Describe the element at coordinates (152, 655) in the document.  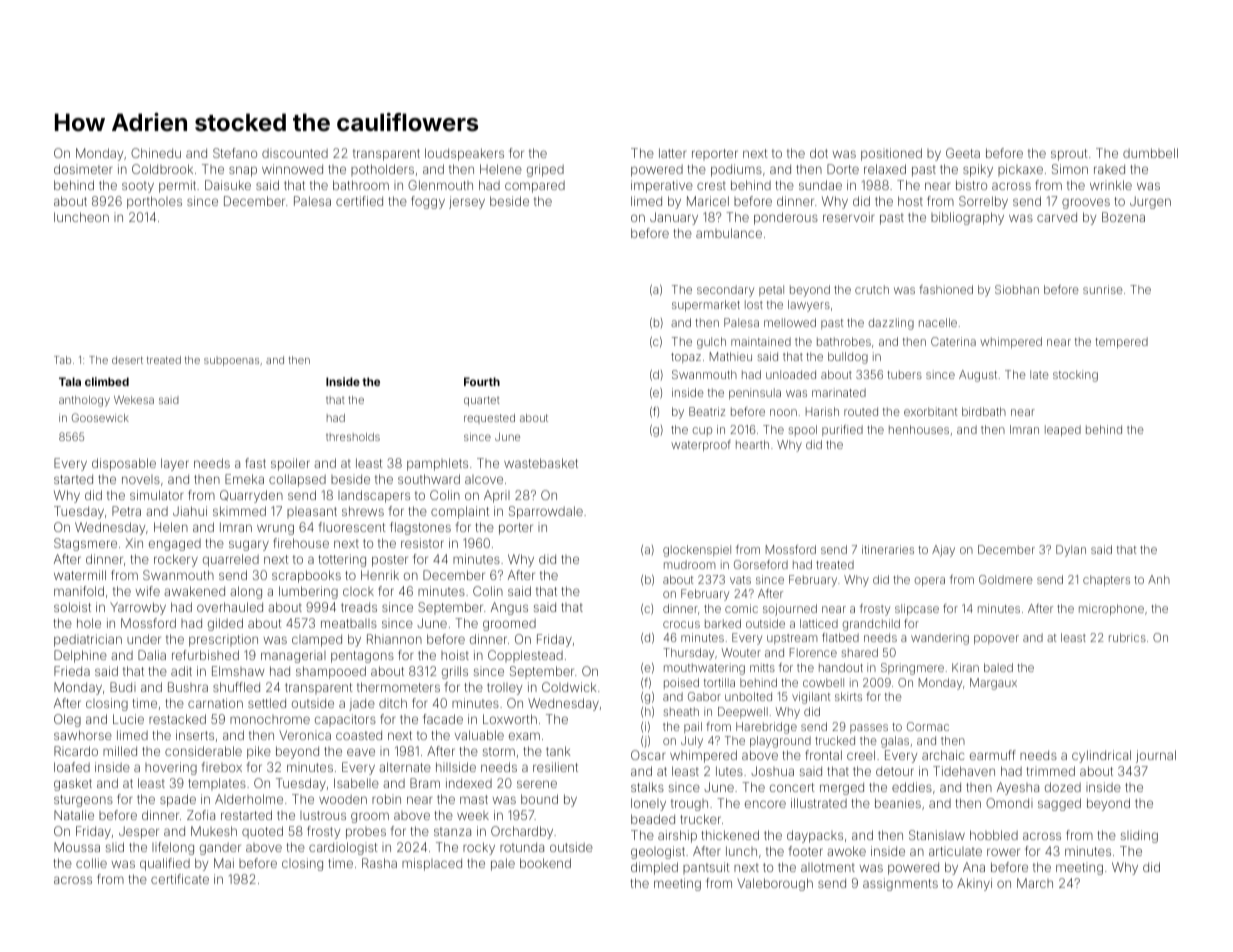
I see `Dalia` at that location.
